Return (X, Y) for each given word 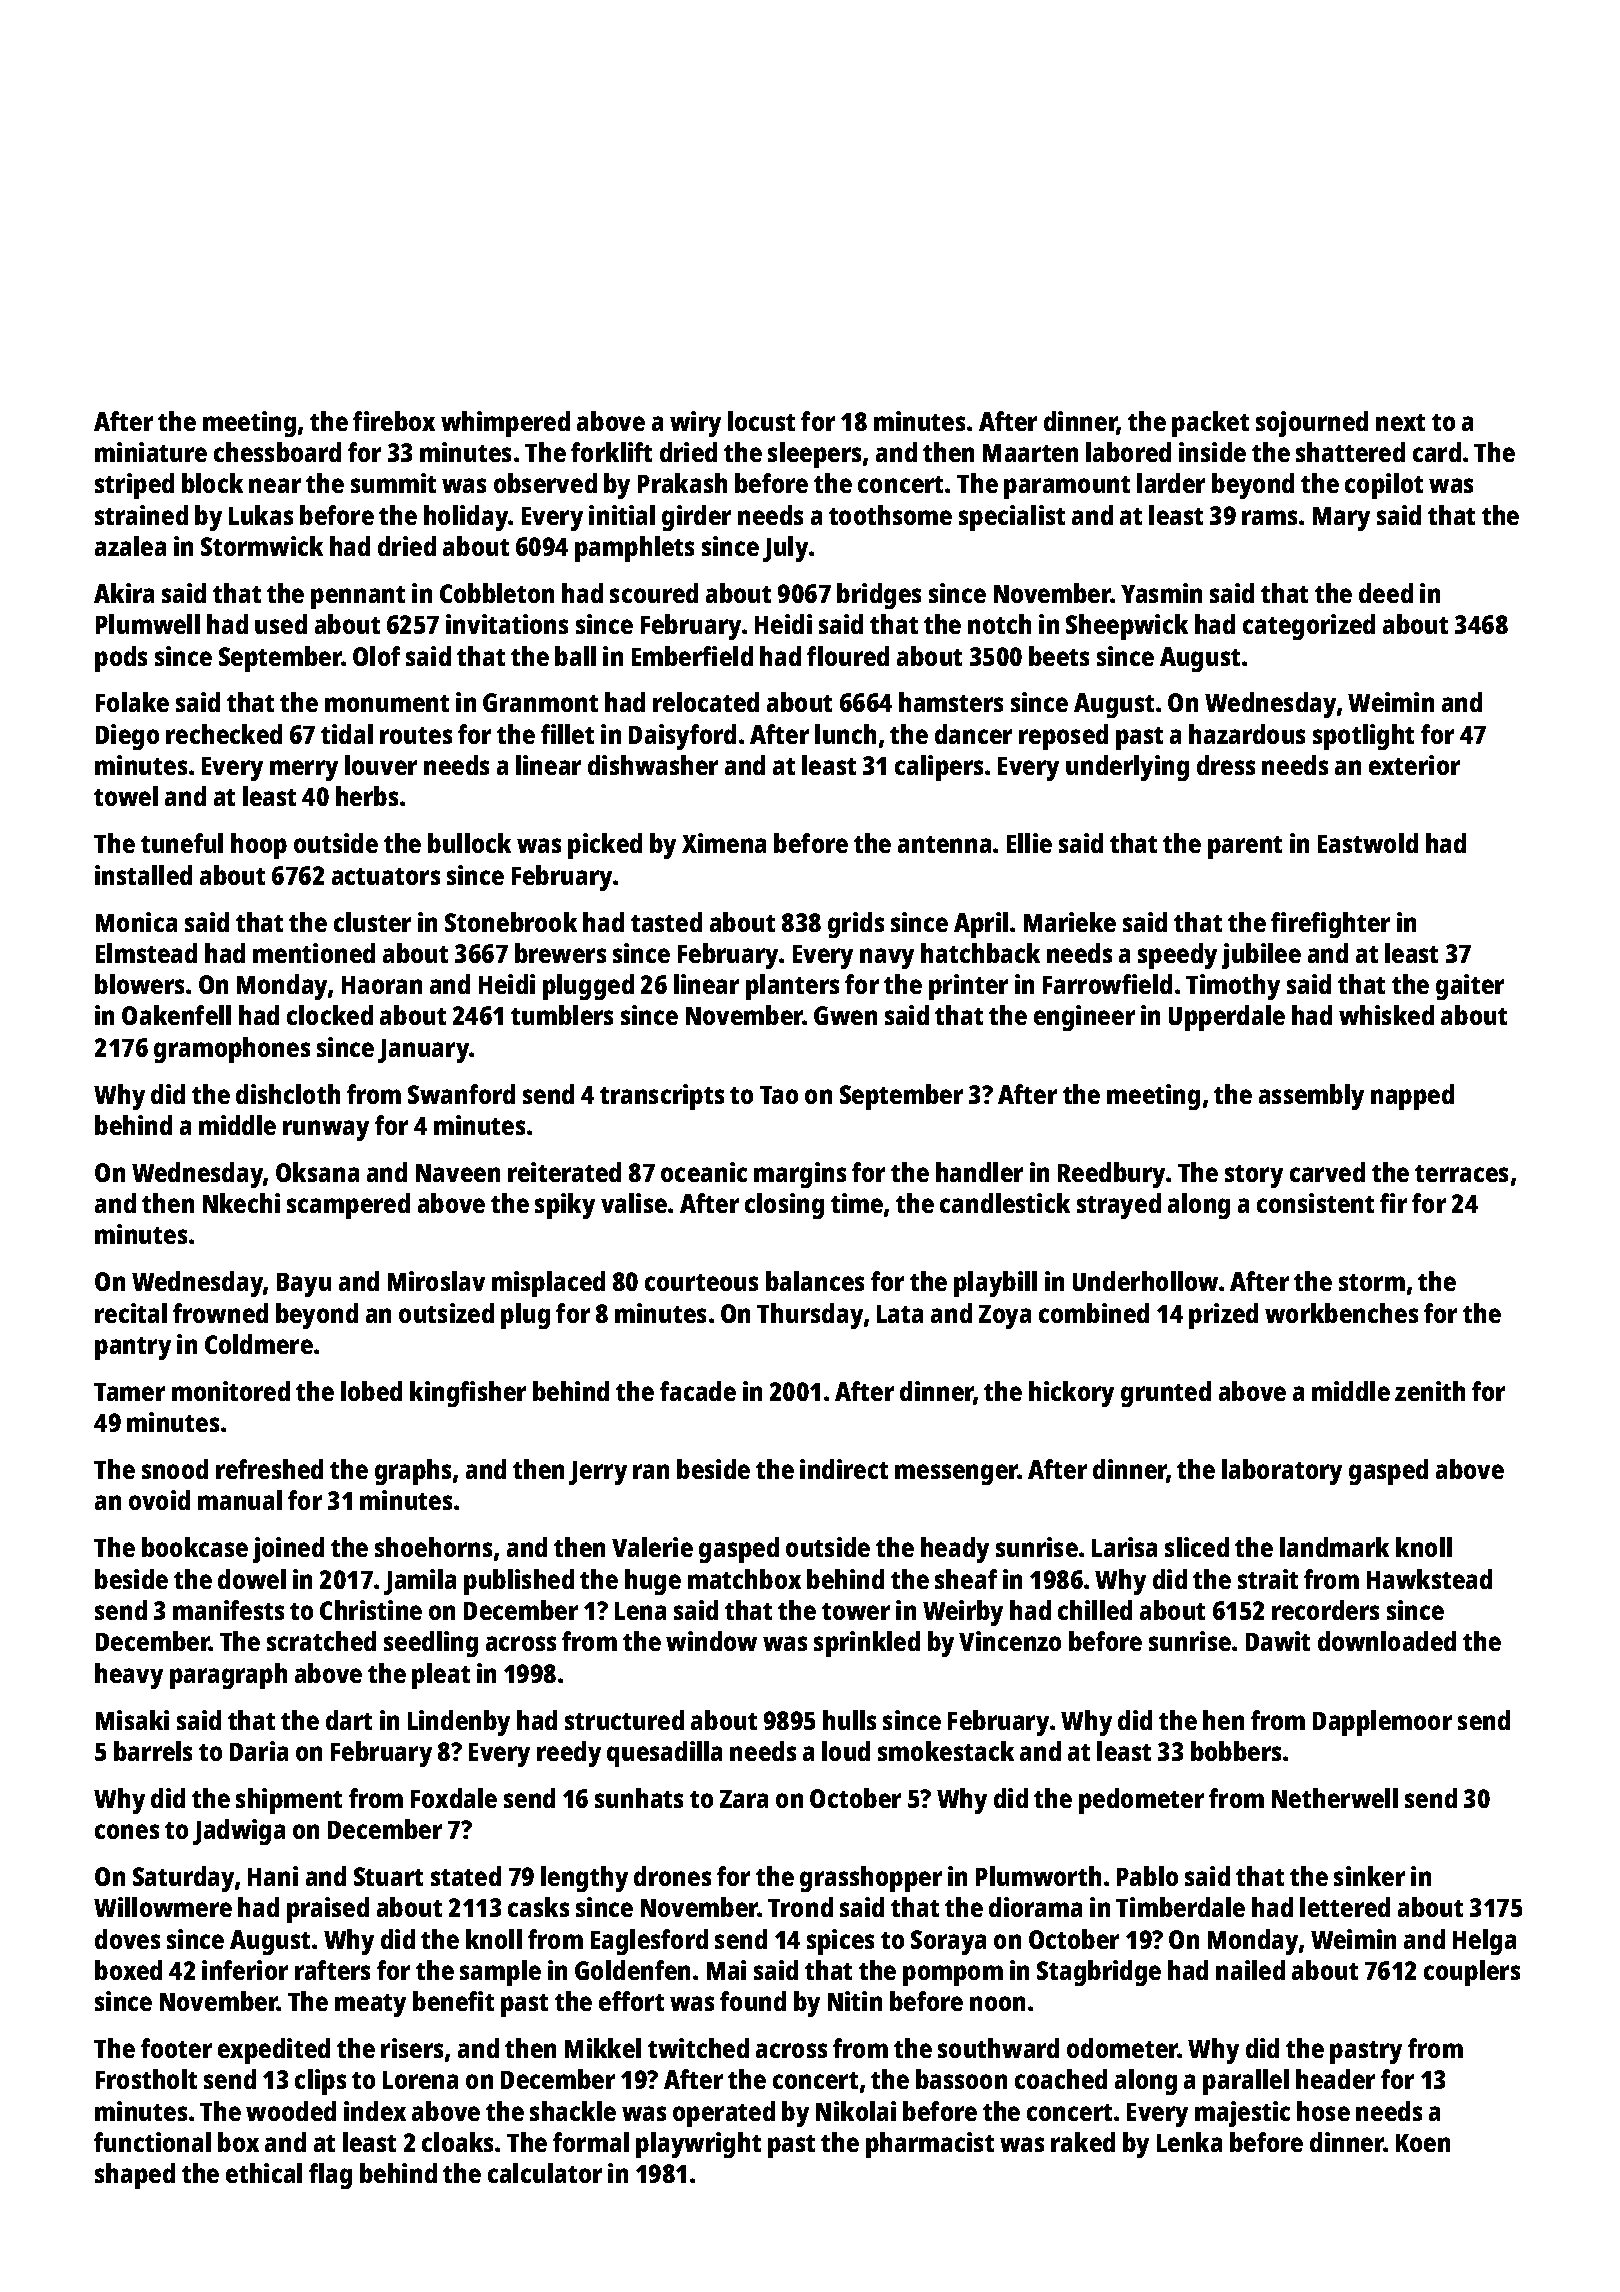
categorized (1309, 627)
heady (955, 1550)
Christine (371, 1610)
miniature (151, 452)
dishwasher (653, 765)
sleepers (814, 455)
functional (152, 2142)
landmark (1334, 1547)
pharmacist (930, 2145)
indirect (844, 1469)
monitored (231, 1391)
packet (1210, 424)
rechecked (224, 734)
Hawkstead (1429, 1579)
